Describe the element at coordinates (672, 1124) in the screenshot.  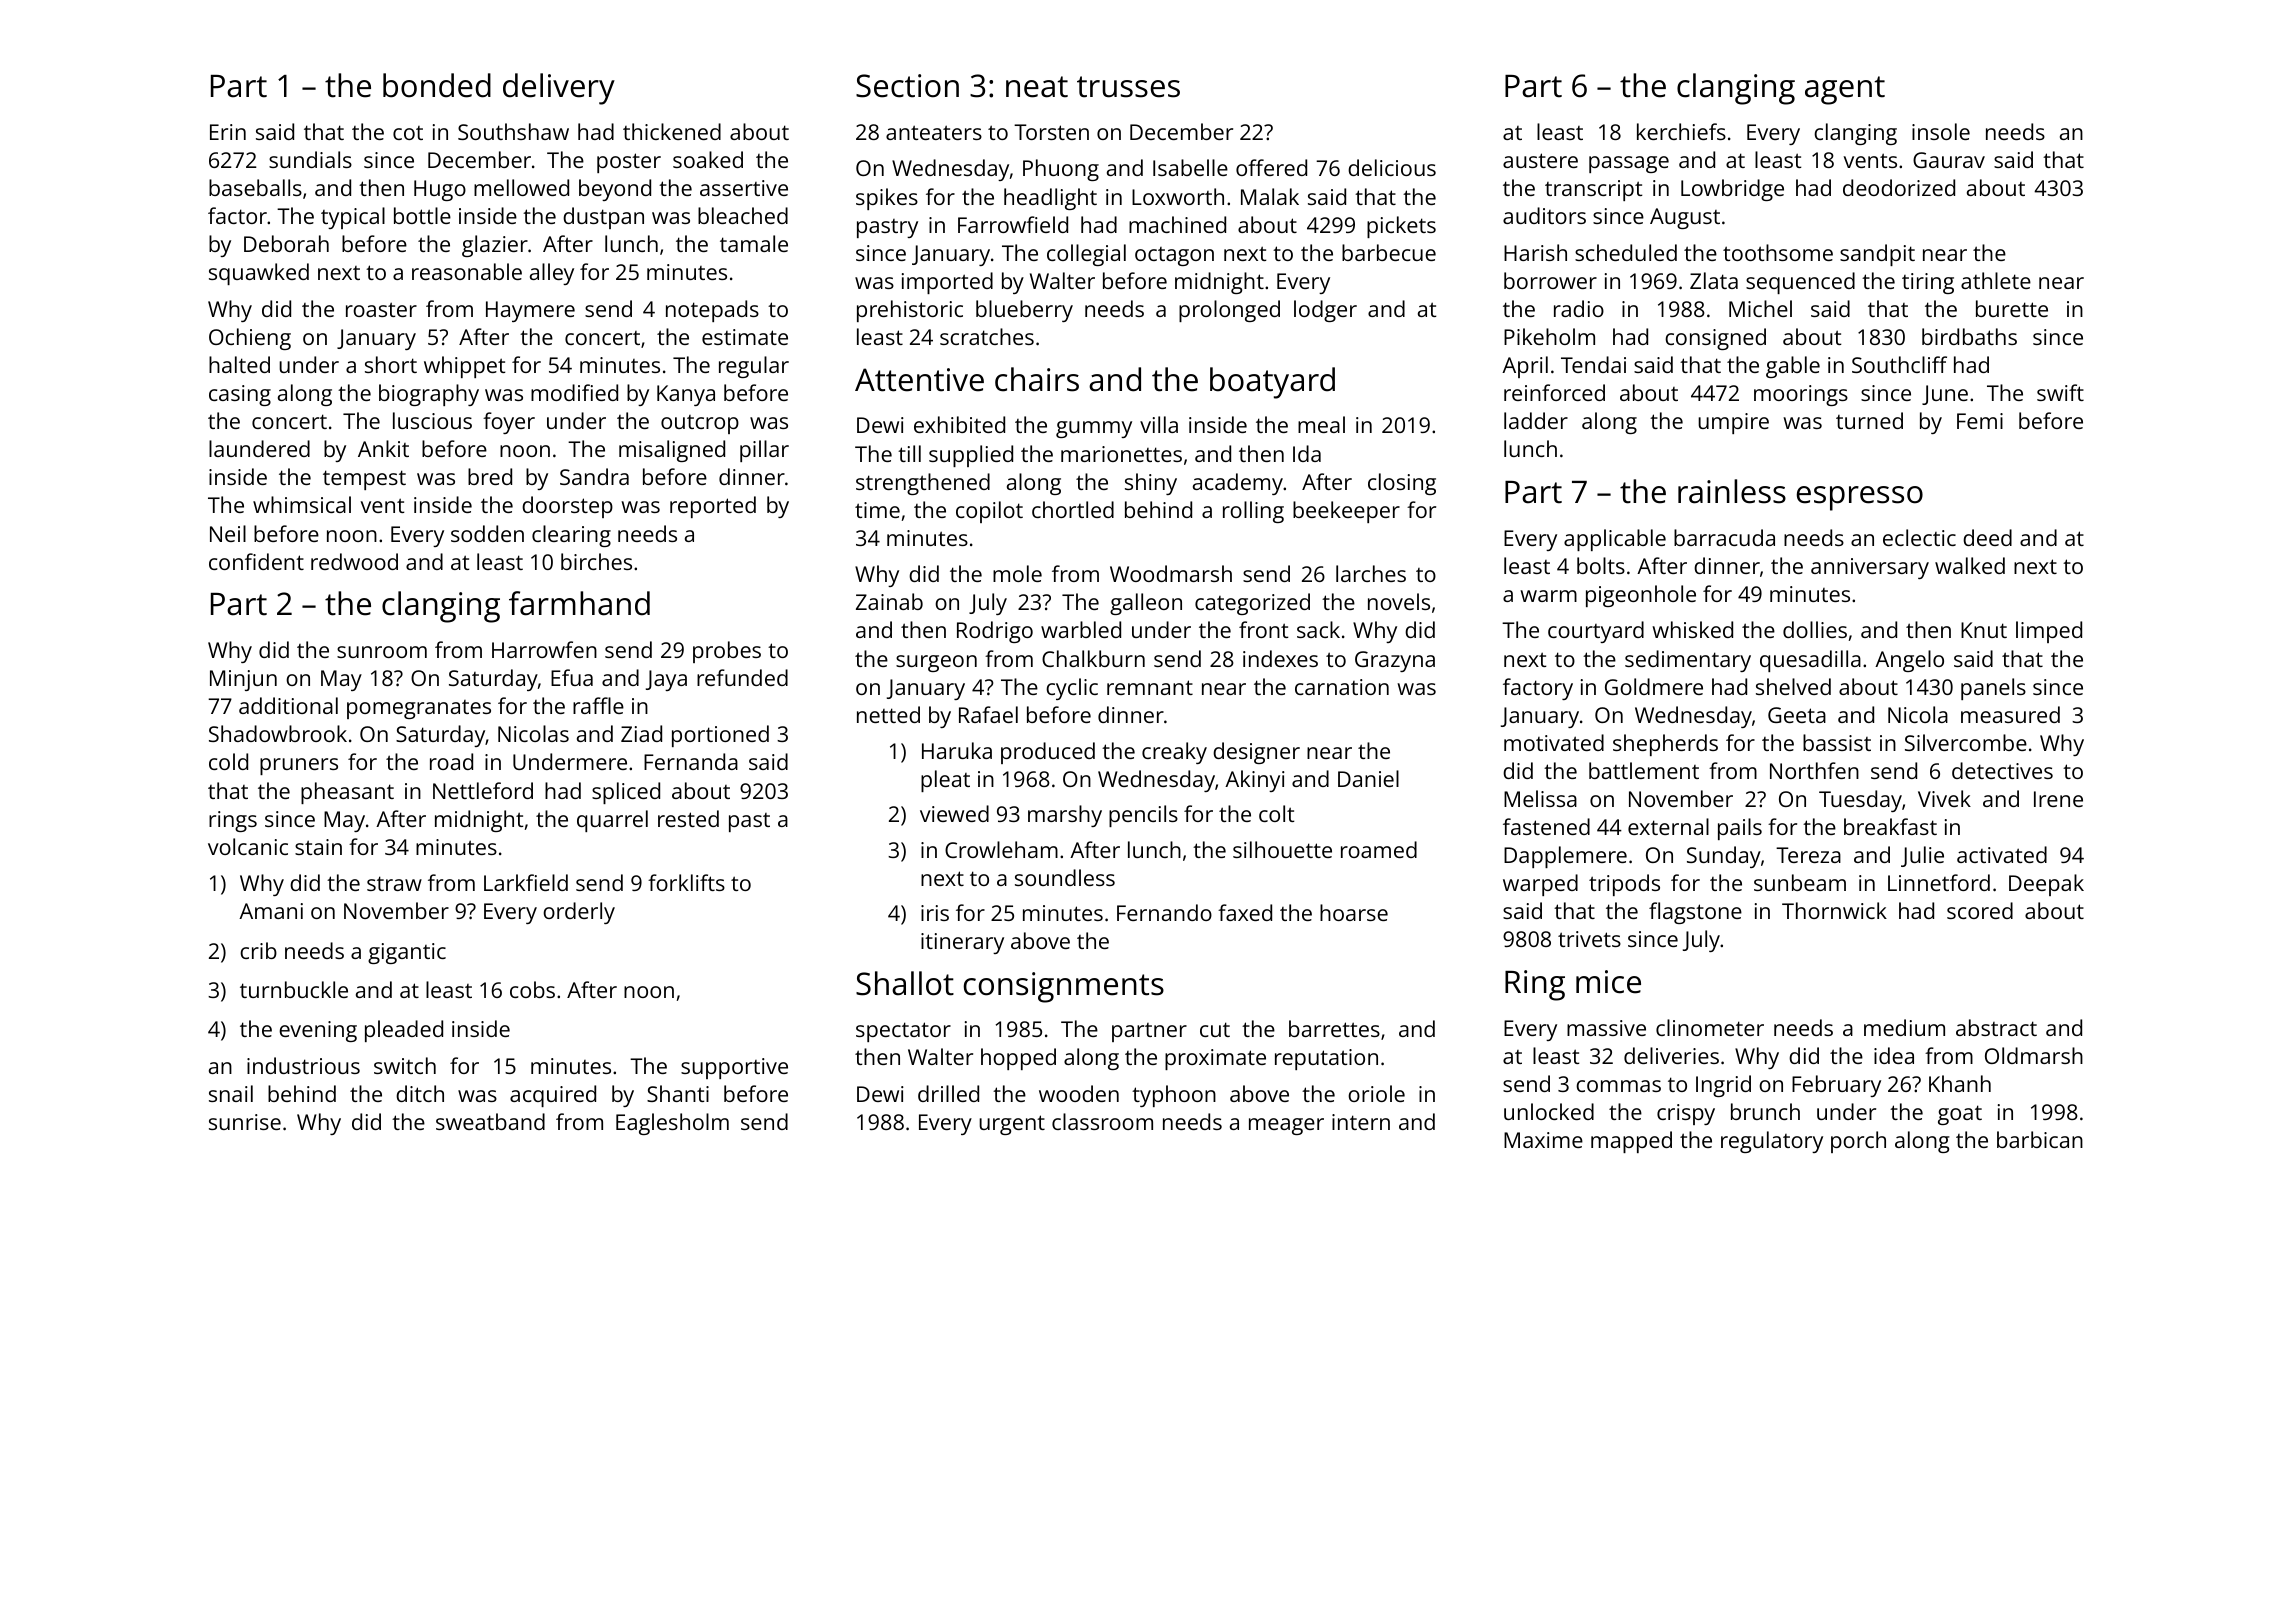
I see `Eaglesholm` at that location.
